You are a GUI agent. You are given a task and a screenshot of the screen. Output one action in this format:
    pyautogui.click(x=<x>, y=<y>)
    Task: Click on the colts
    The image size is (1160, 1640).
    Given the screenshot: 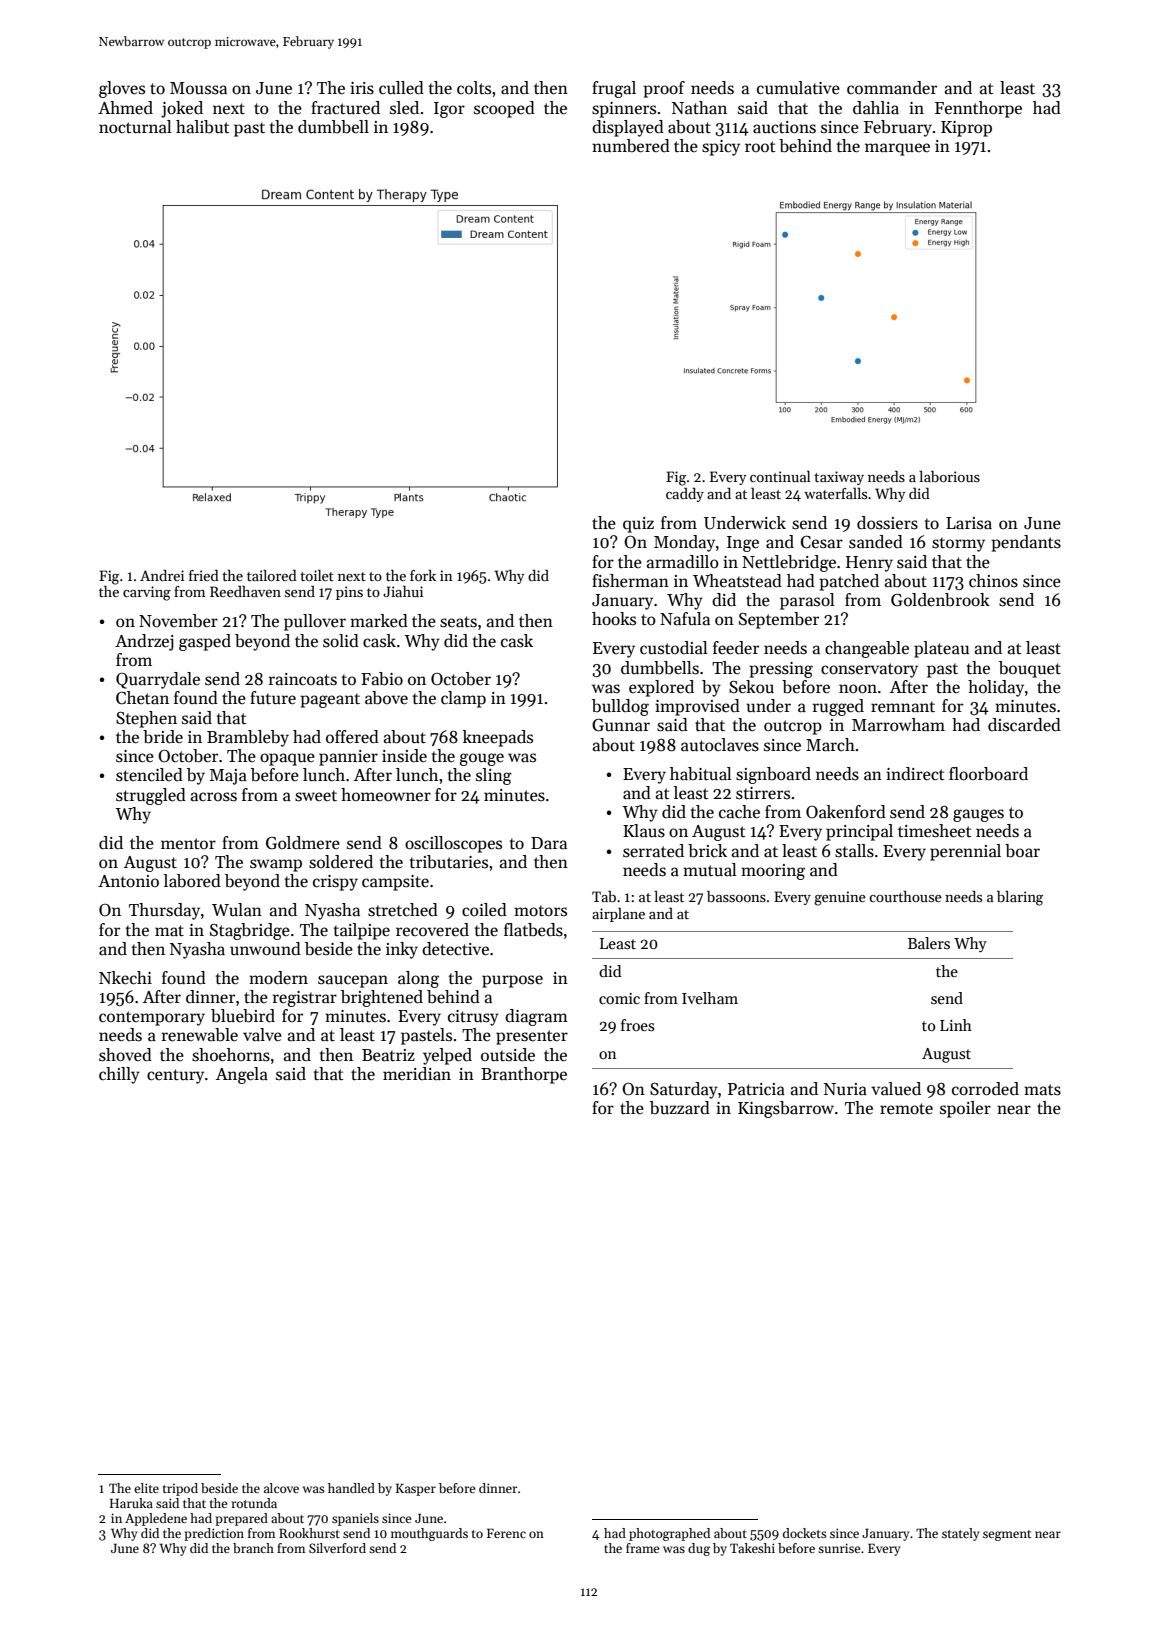 What is the action you would take?
    pyautogui.click(x=474, y=87)
